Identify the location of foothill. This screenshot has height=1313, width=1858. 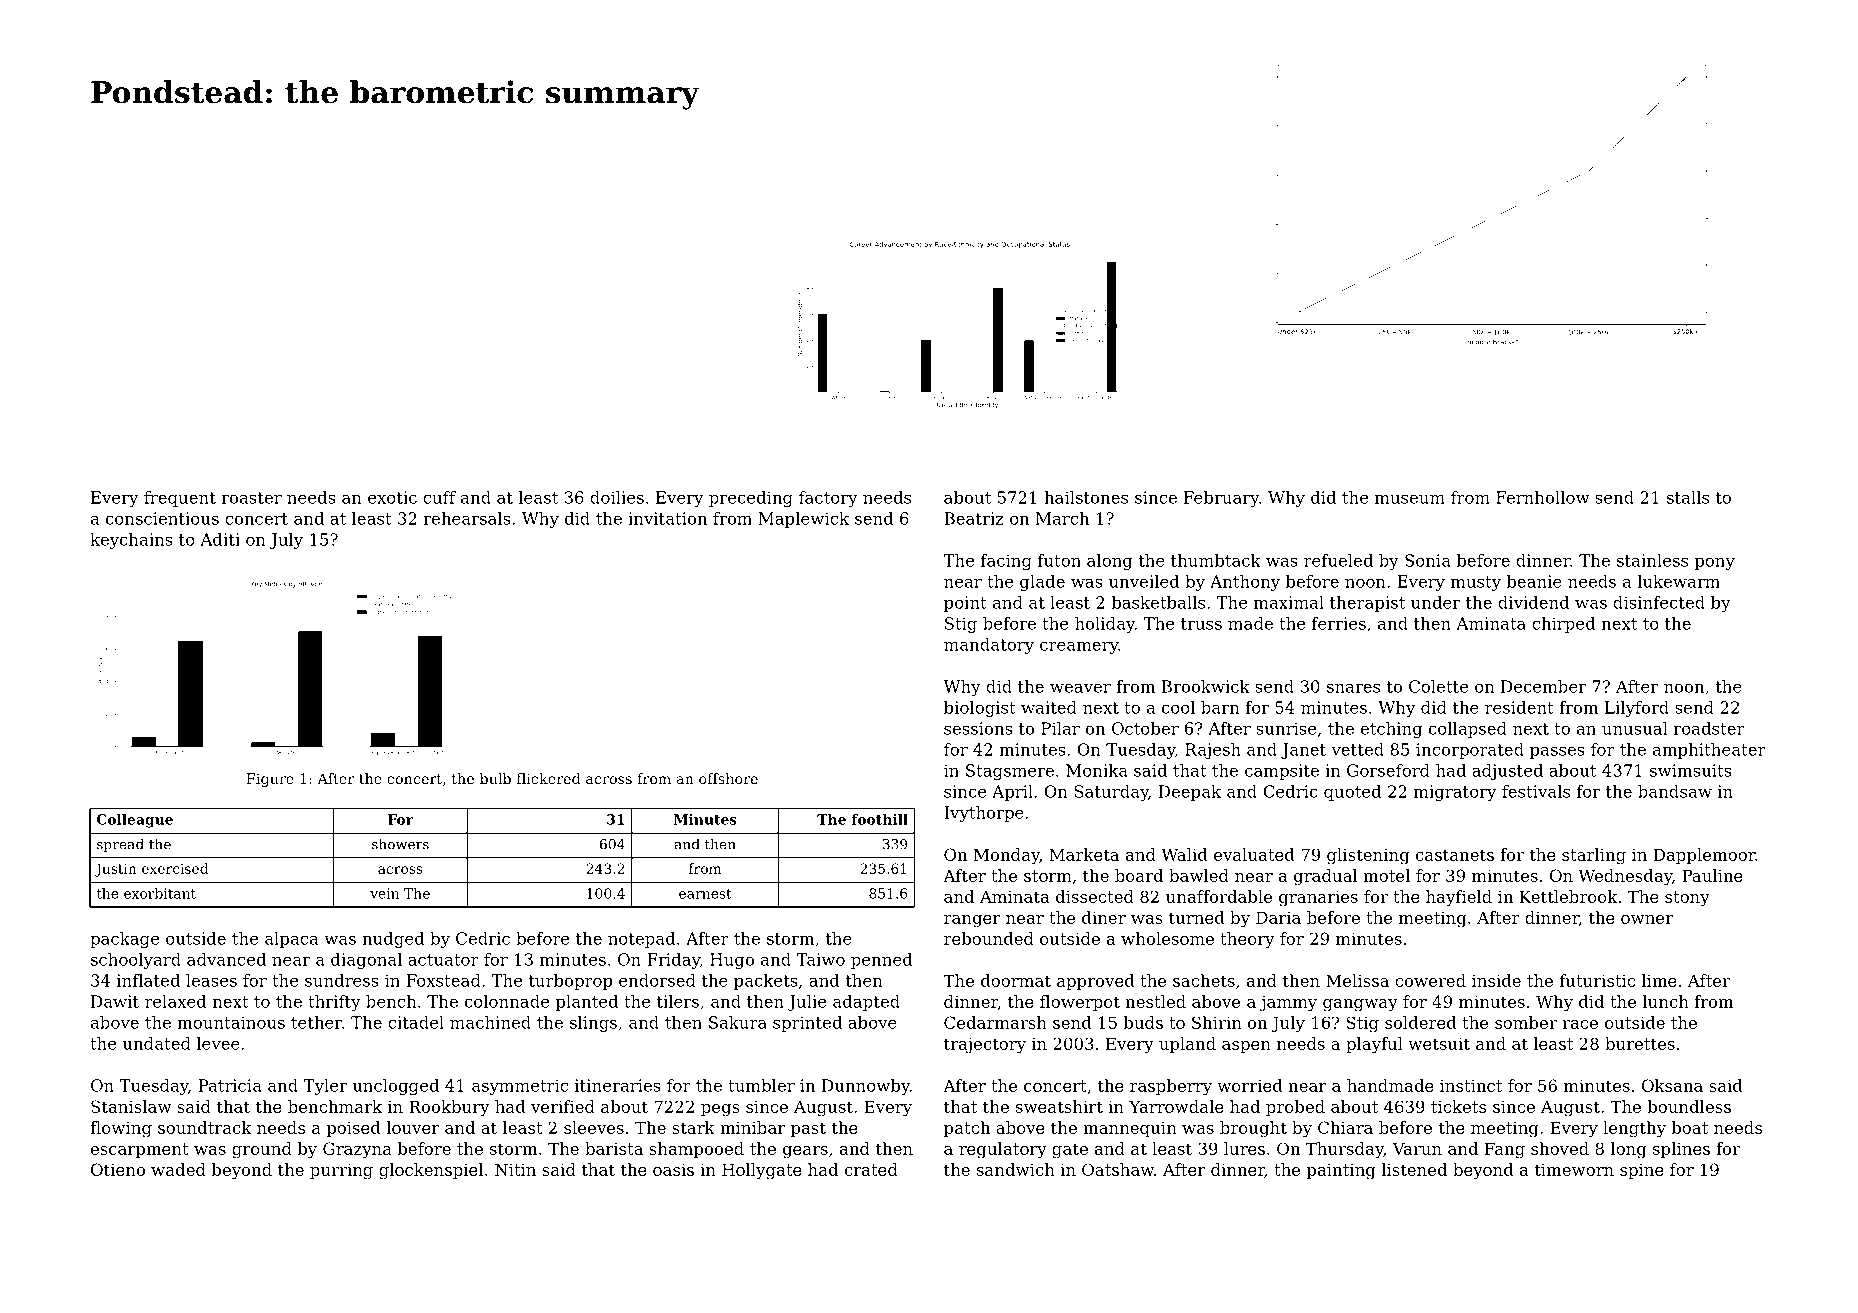
(880, 819).
